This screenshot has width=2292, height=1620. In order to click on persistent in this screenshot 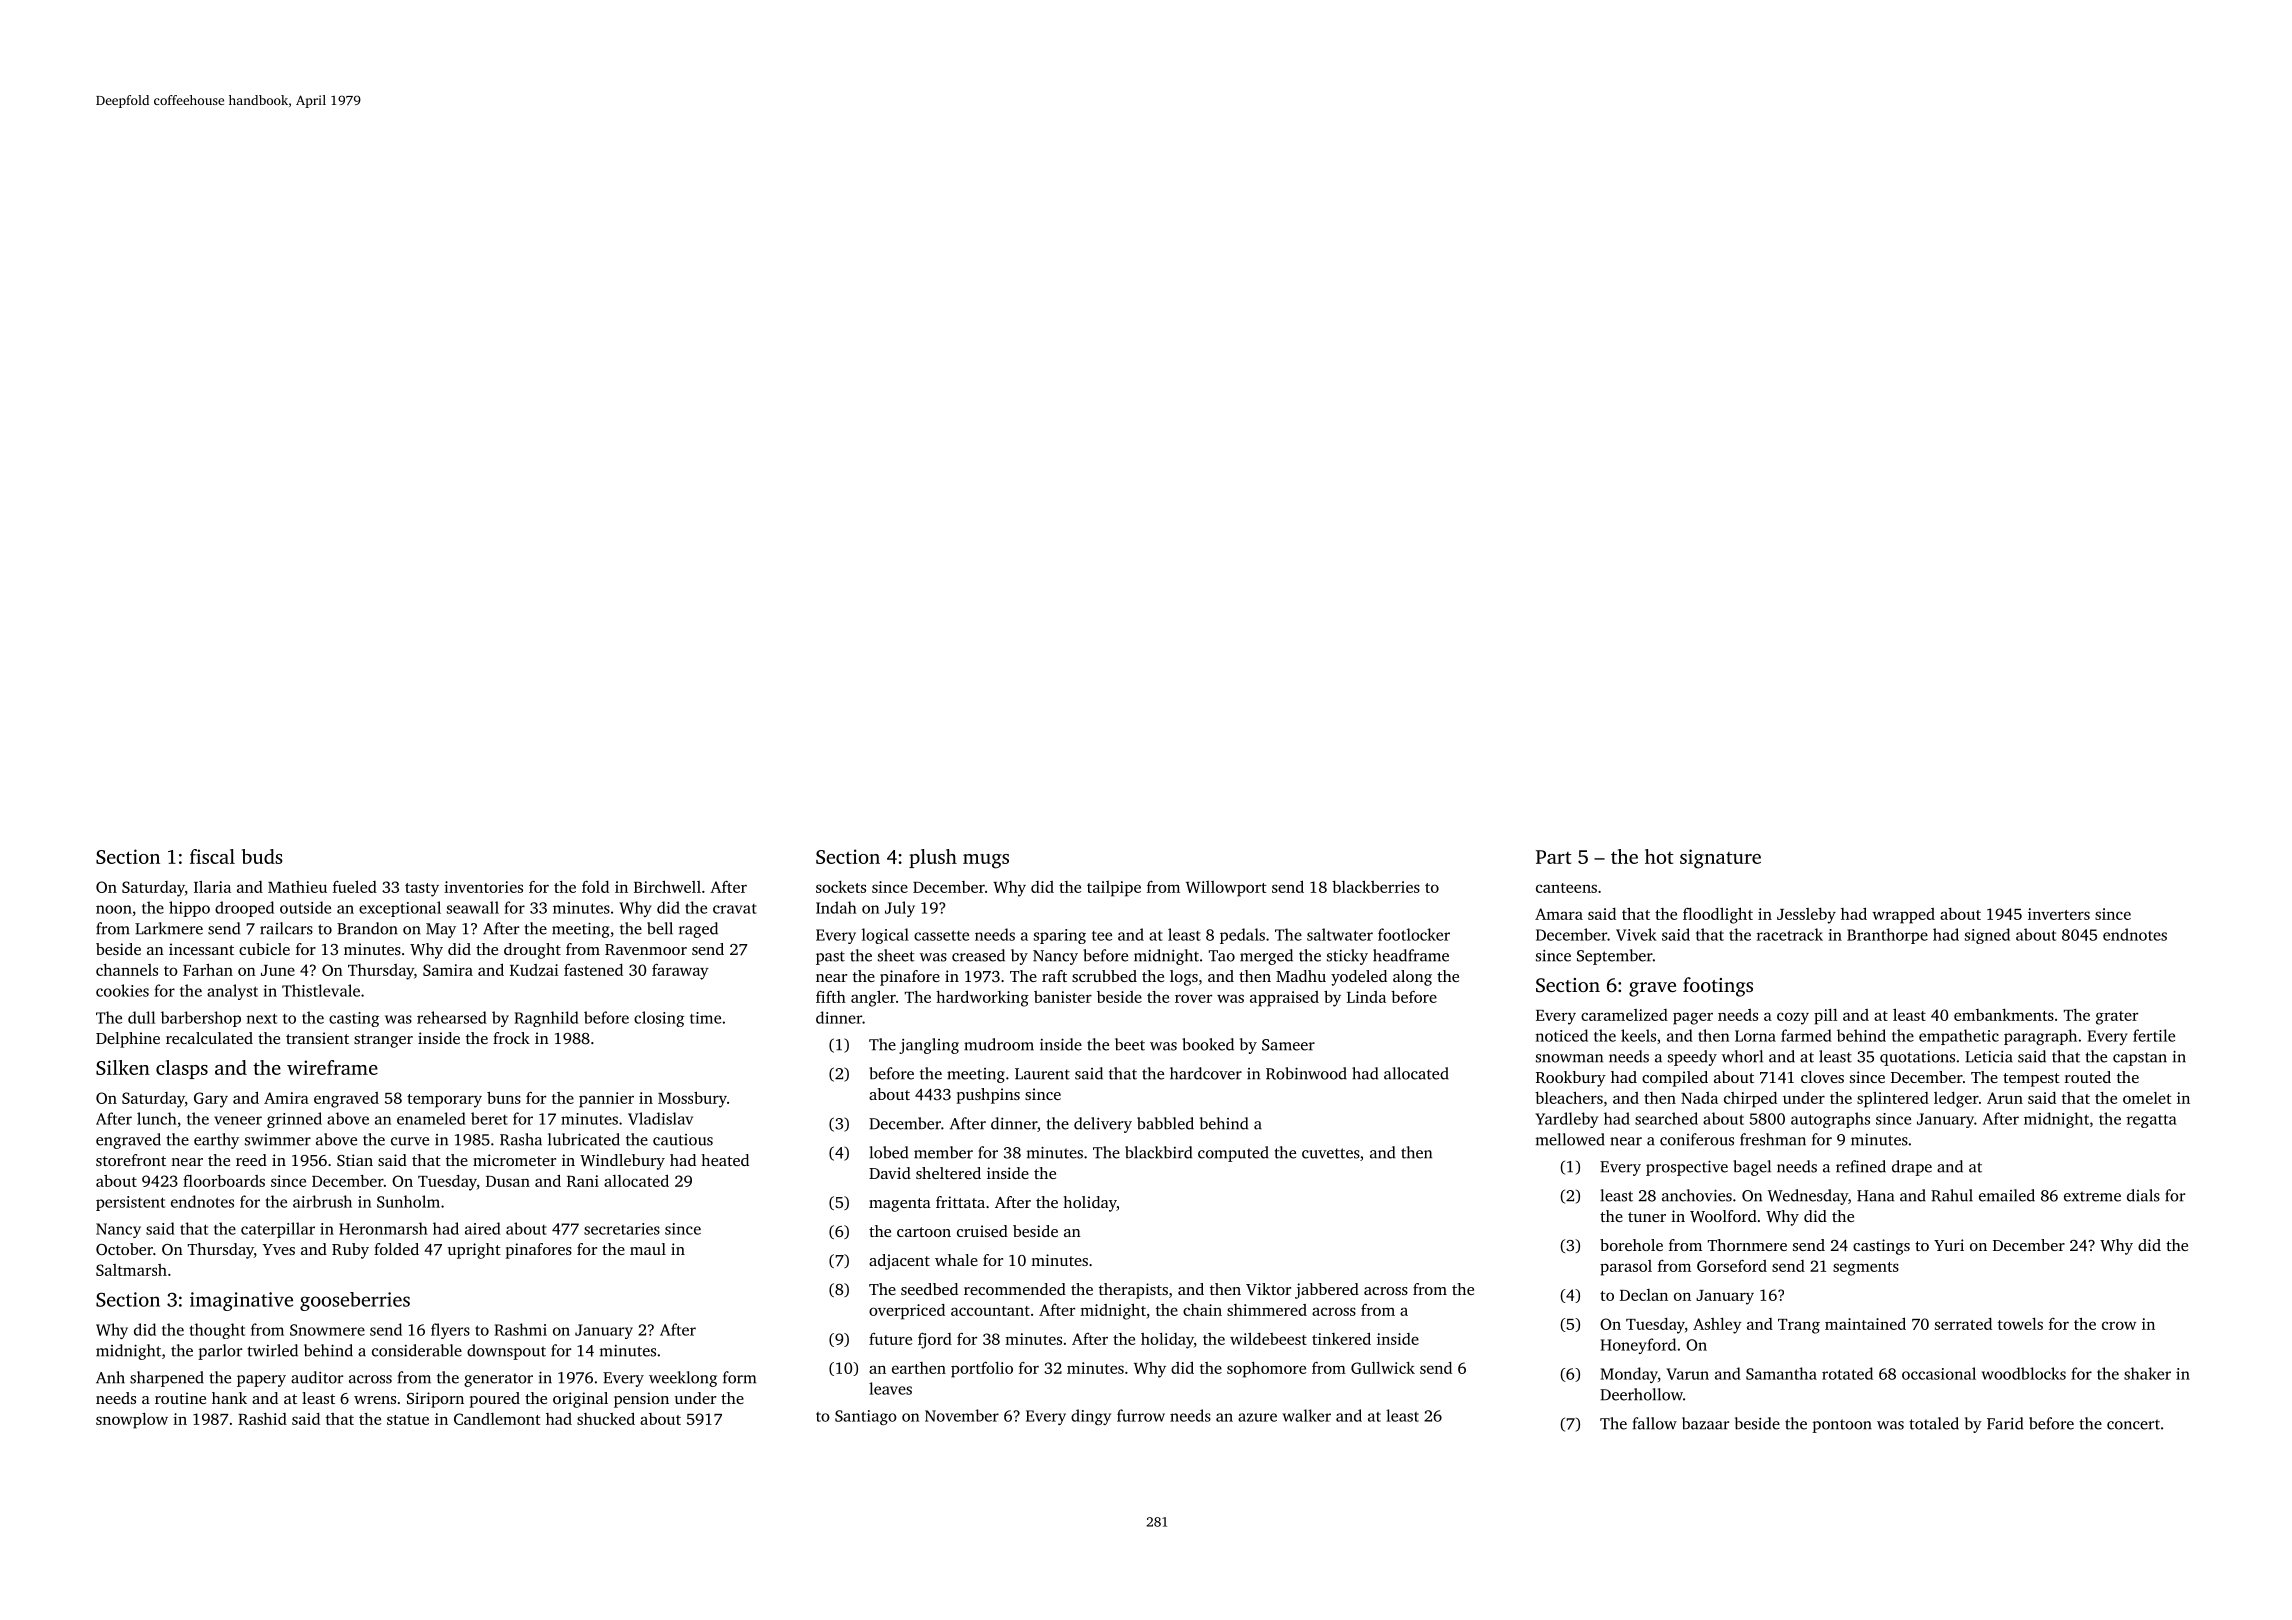, I will do `click(130, 1203)`.
